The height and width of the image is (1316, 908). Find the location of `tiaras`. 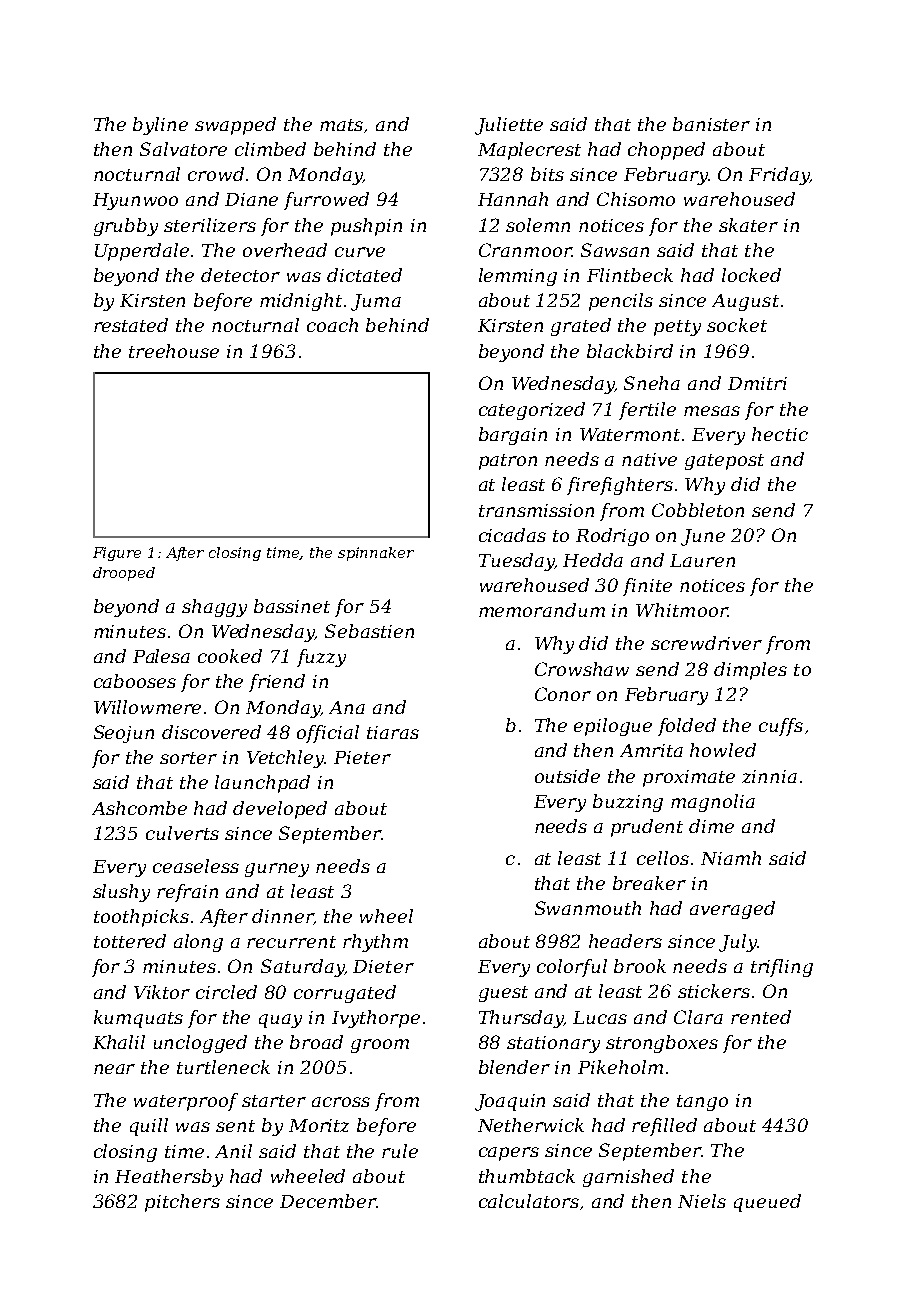

tiaras is located at coordinates (393, 732).
